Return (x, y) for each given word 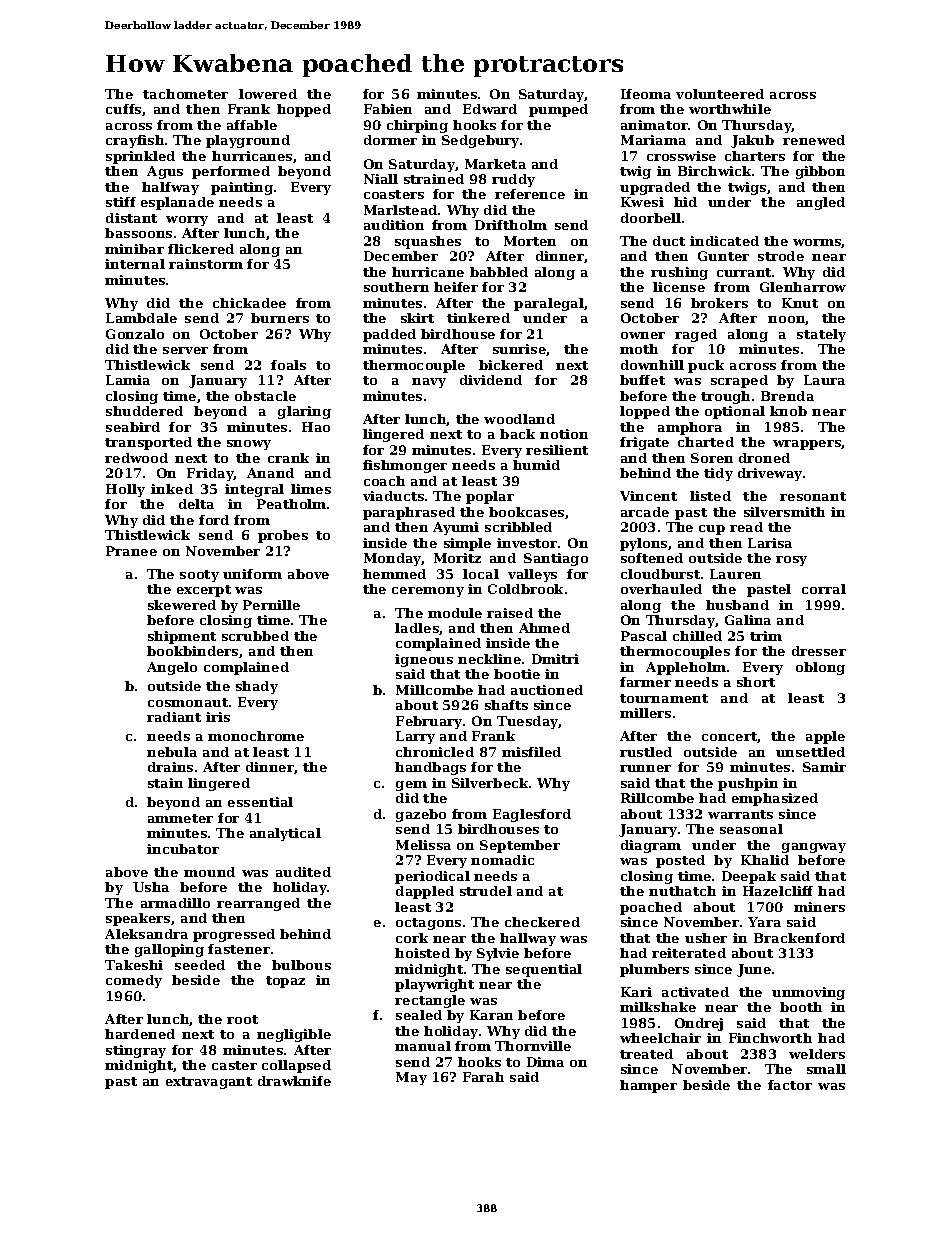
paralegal (549, 304)
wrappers (807, 445)
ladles (417, 628)
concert (730, 737)
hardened (140, 1034)
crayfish (135, 141)
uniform (252, 574)
